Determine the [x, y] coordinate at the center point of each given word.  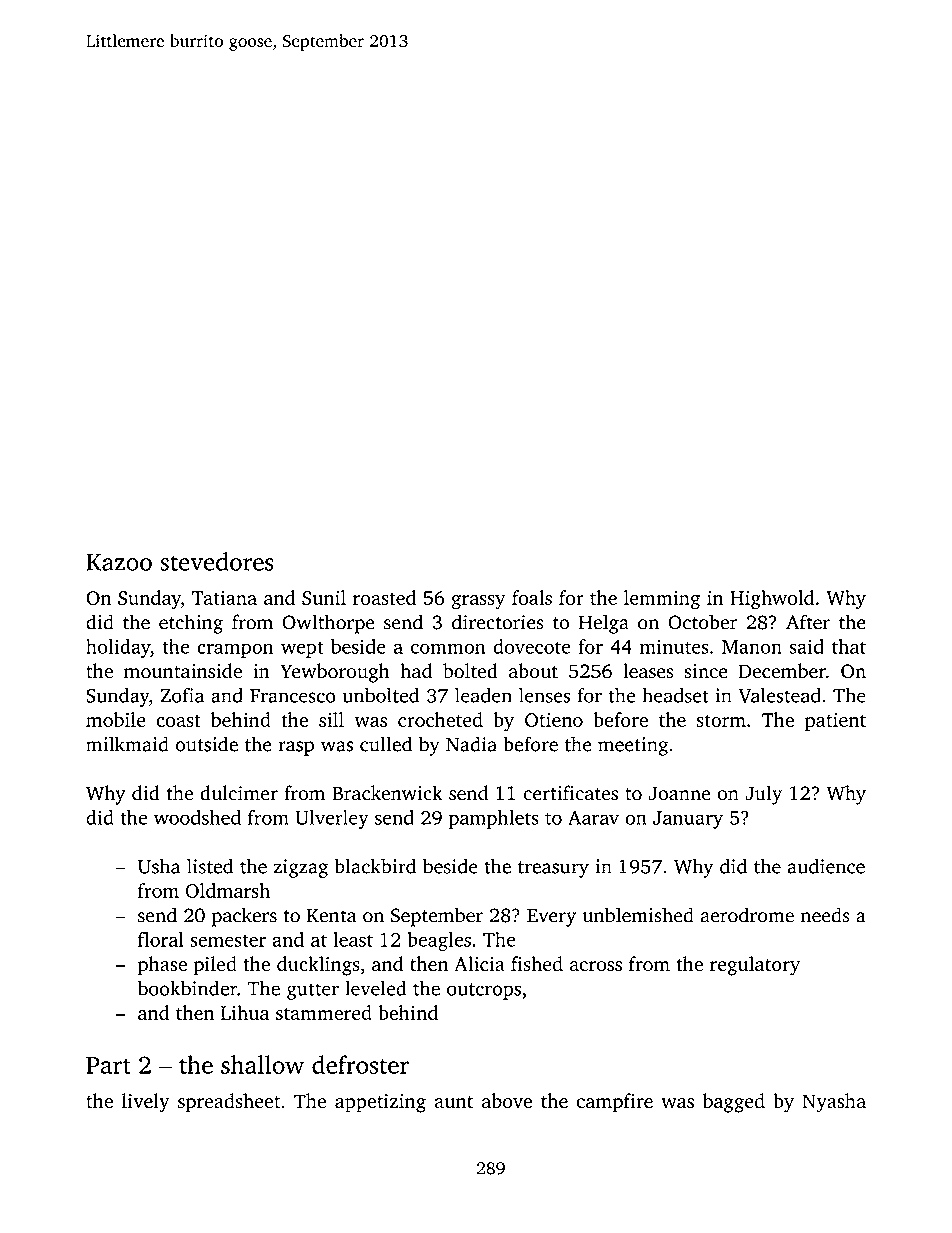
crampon [235, 650]
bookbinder [187, 988]
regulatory [755, 966]
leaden [483, 695]
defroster [360, 1064]
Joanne [680, 793]
